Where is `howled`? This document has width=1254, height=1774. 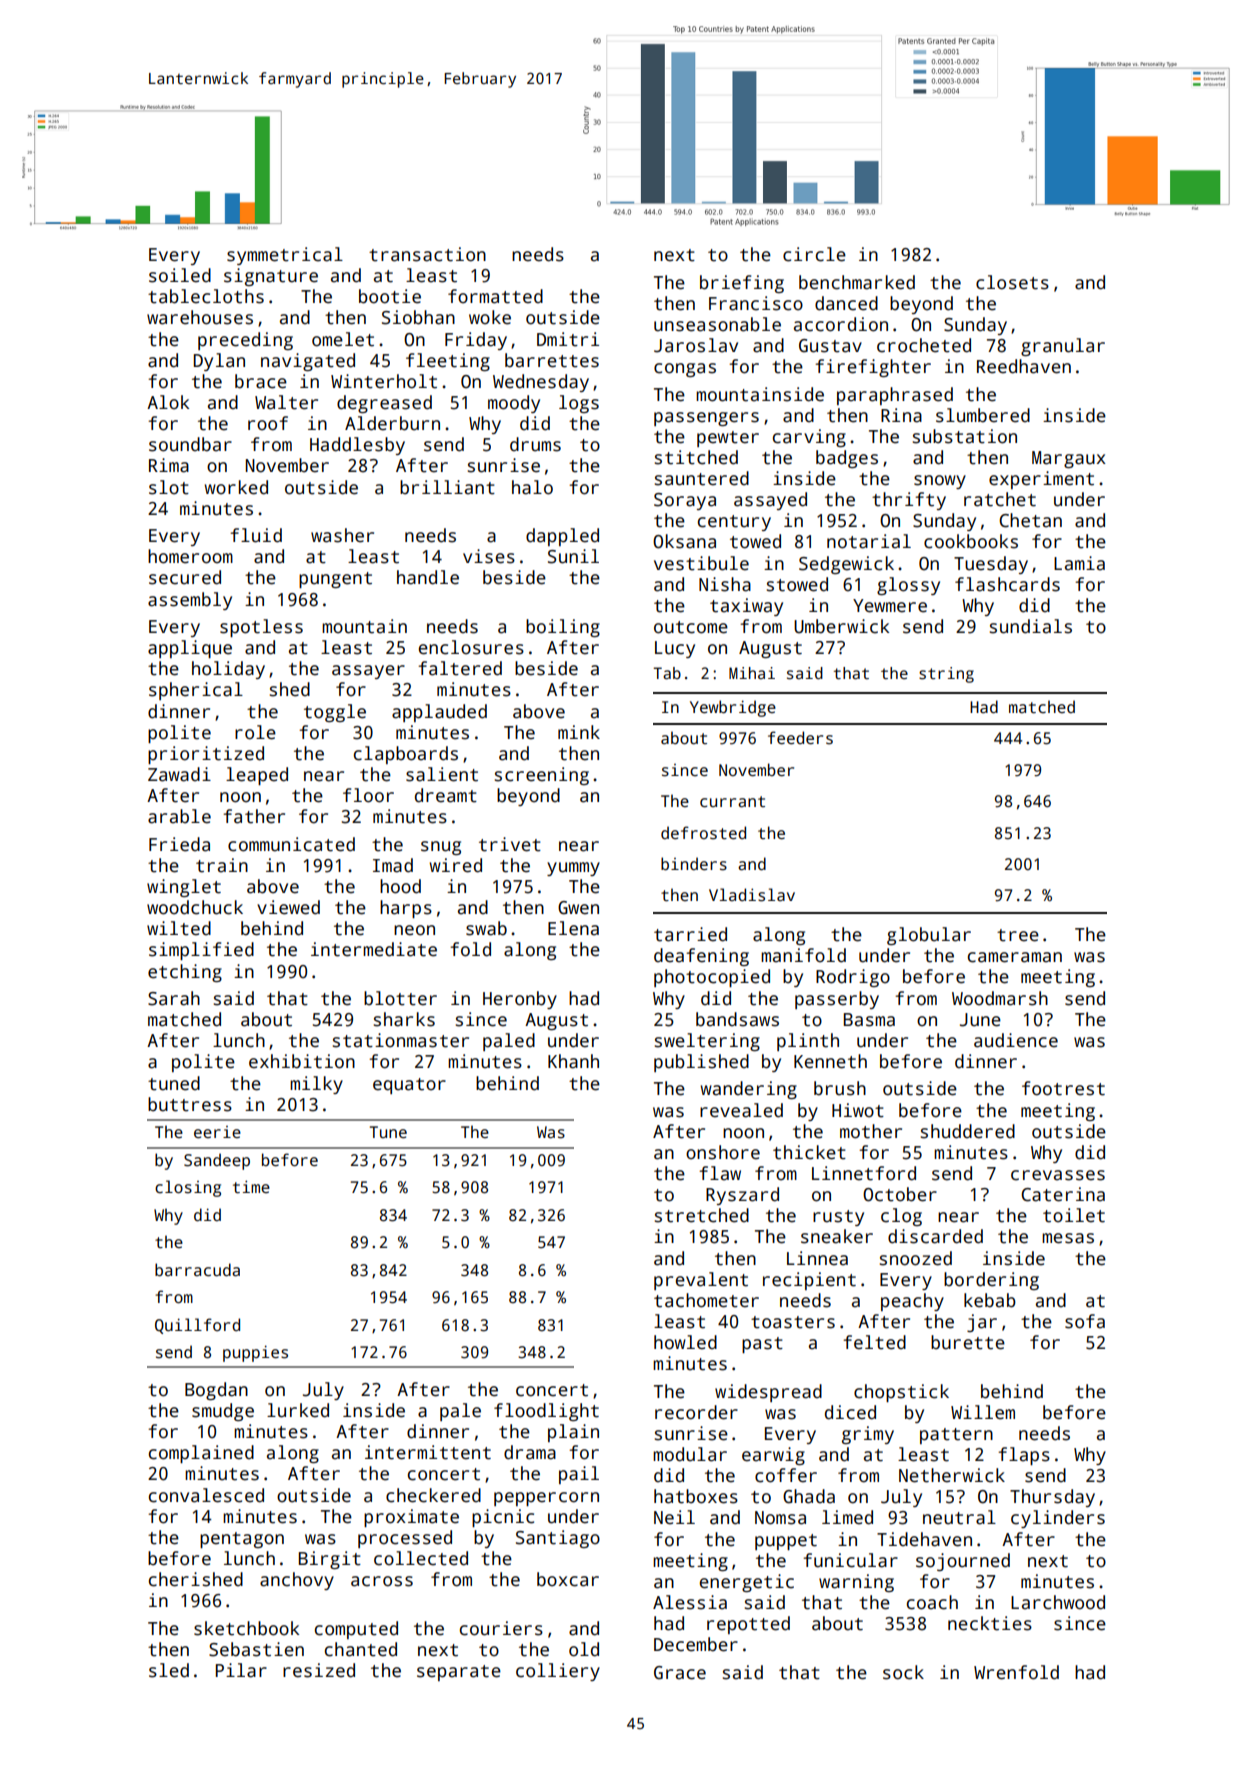 howled is located at coordinates (685, 1342).
